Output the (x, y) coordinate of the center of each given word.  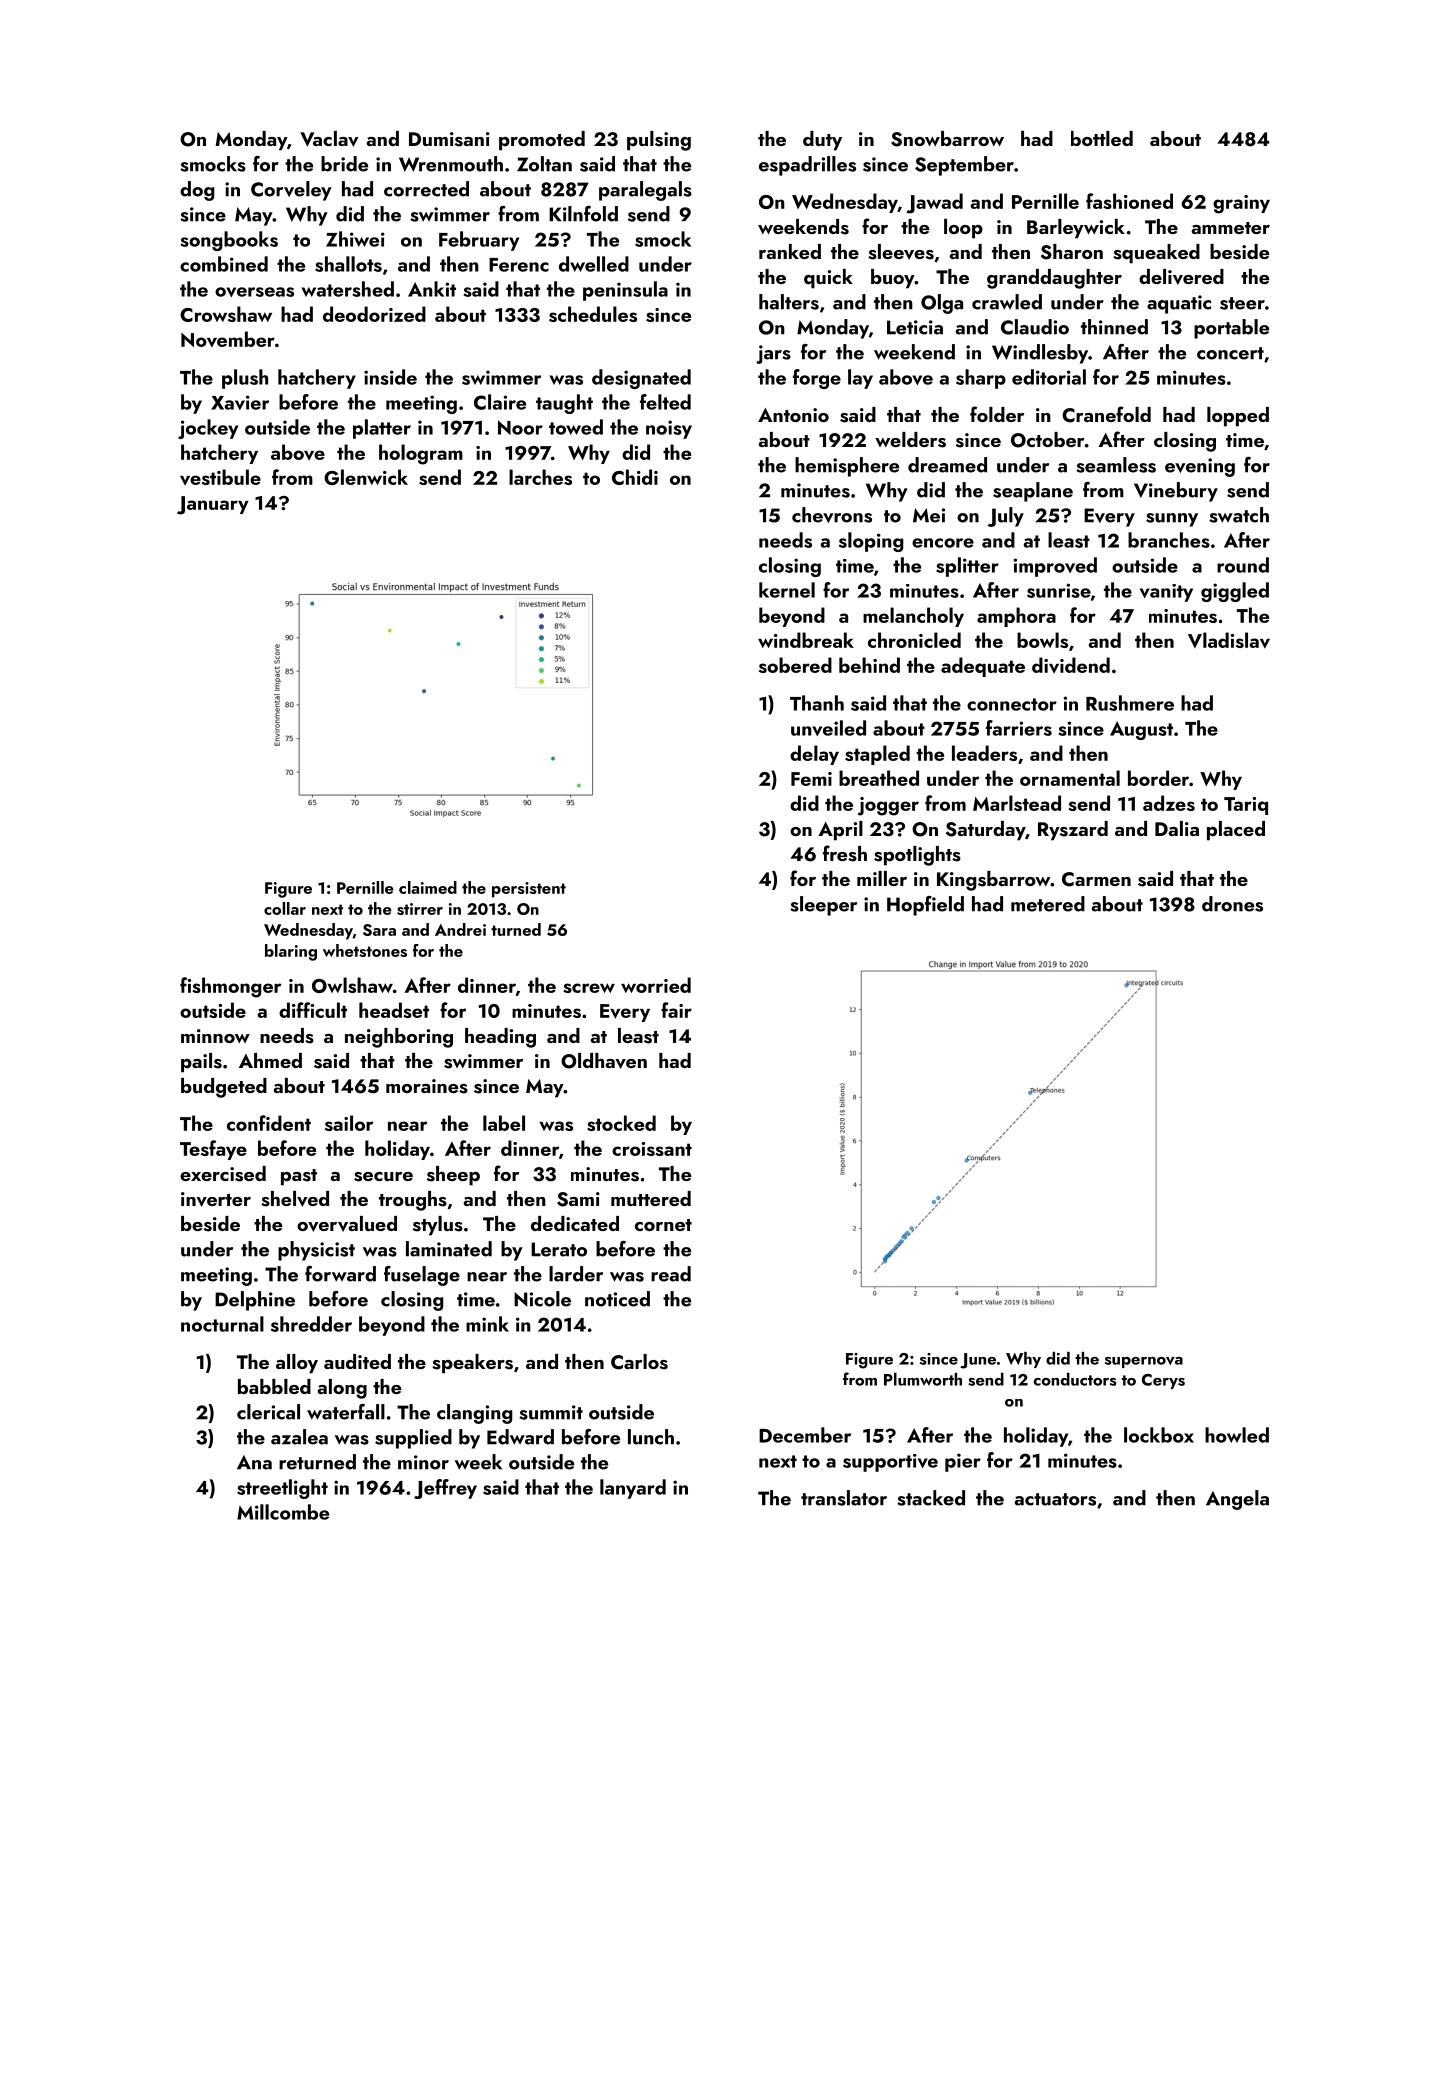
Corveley (291, 191)
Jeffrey (445, 1489)
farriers (1019, 728)
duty (822, 141)
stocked (621, 1123)
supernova (1144, 1362)
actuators (1055, 1499)
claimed (428, 887)
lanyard (633, 1489)
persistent (529, 890)
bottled (1102, 138)
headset (394, 1010)
